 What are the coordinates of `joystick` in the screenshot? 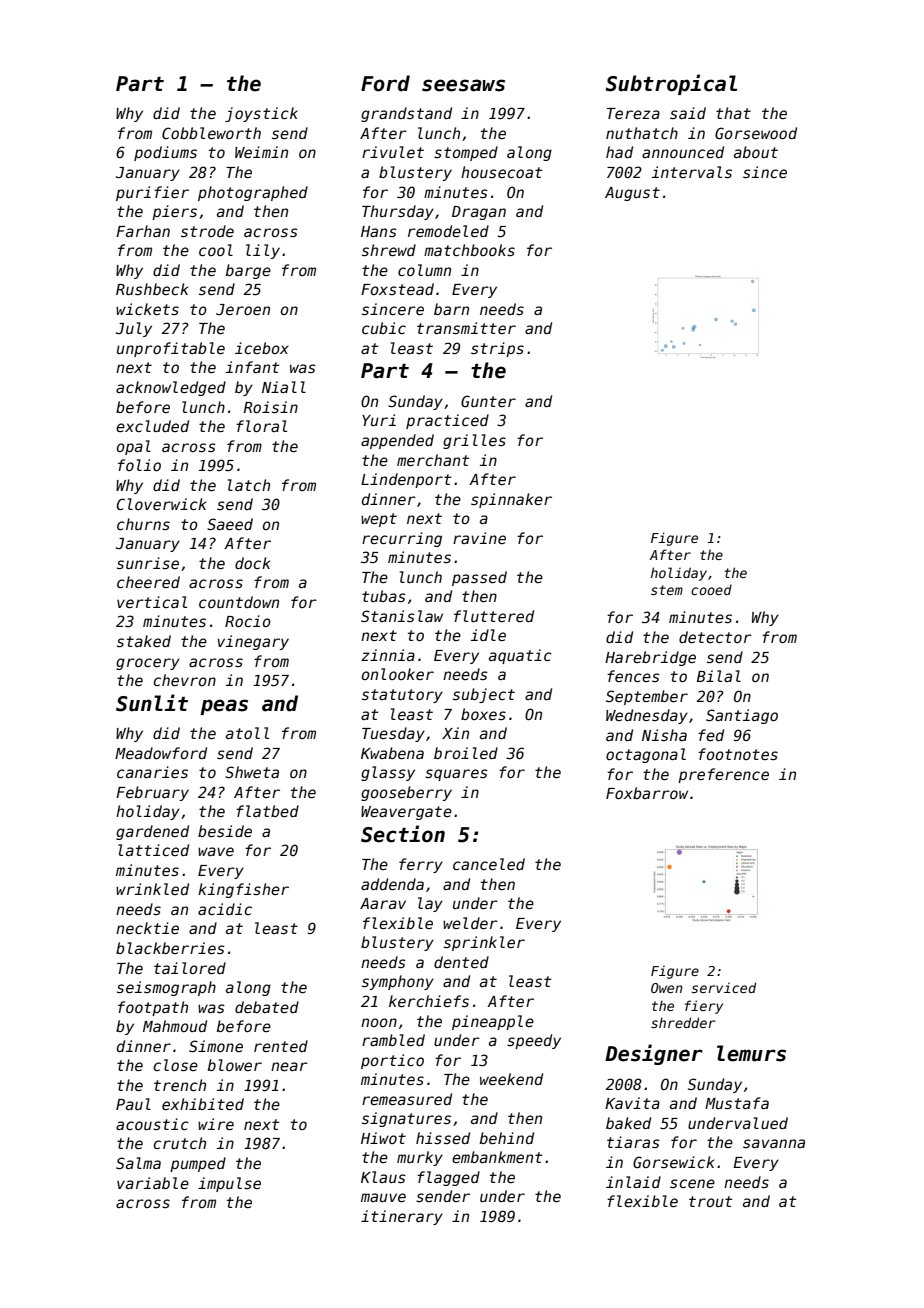 It's located at (261, 114).
